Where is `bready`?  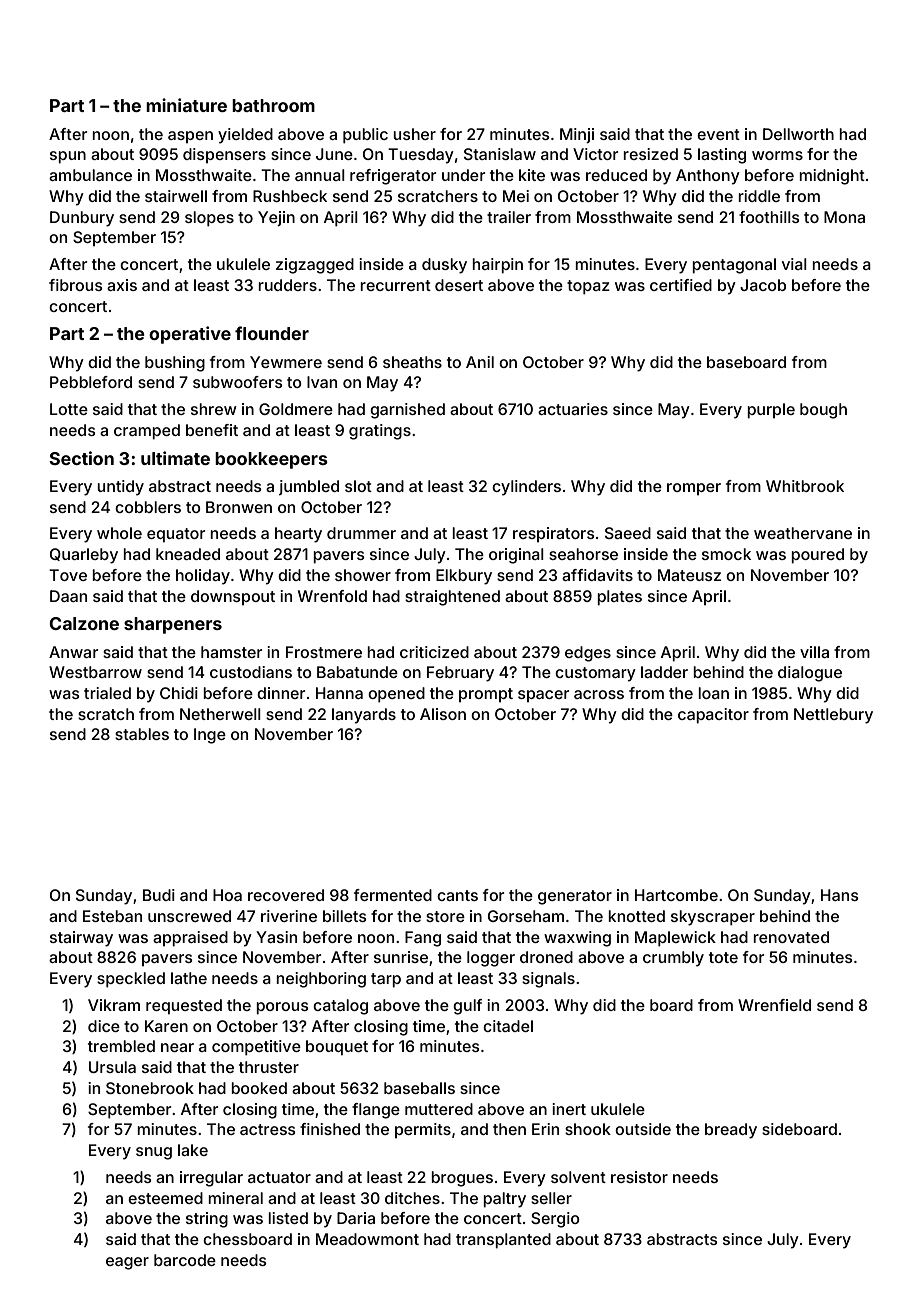 bready is located at coordinates (731, 1131).
